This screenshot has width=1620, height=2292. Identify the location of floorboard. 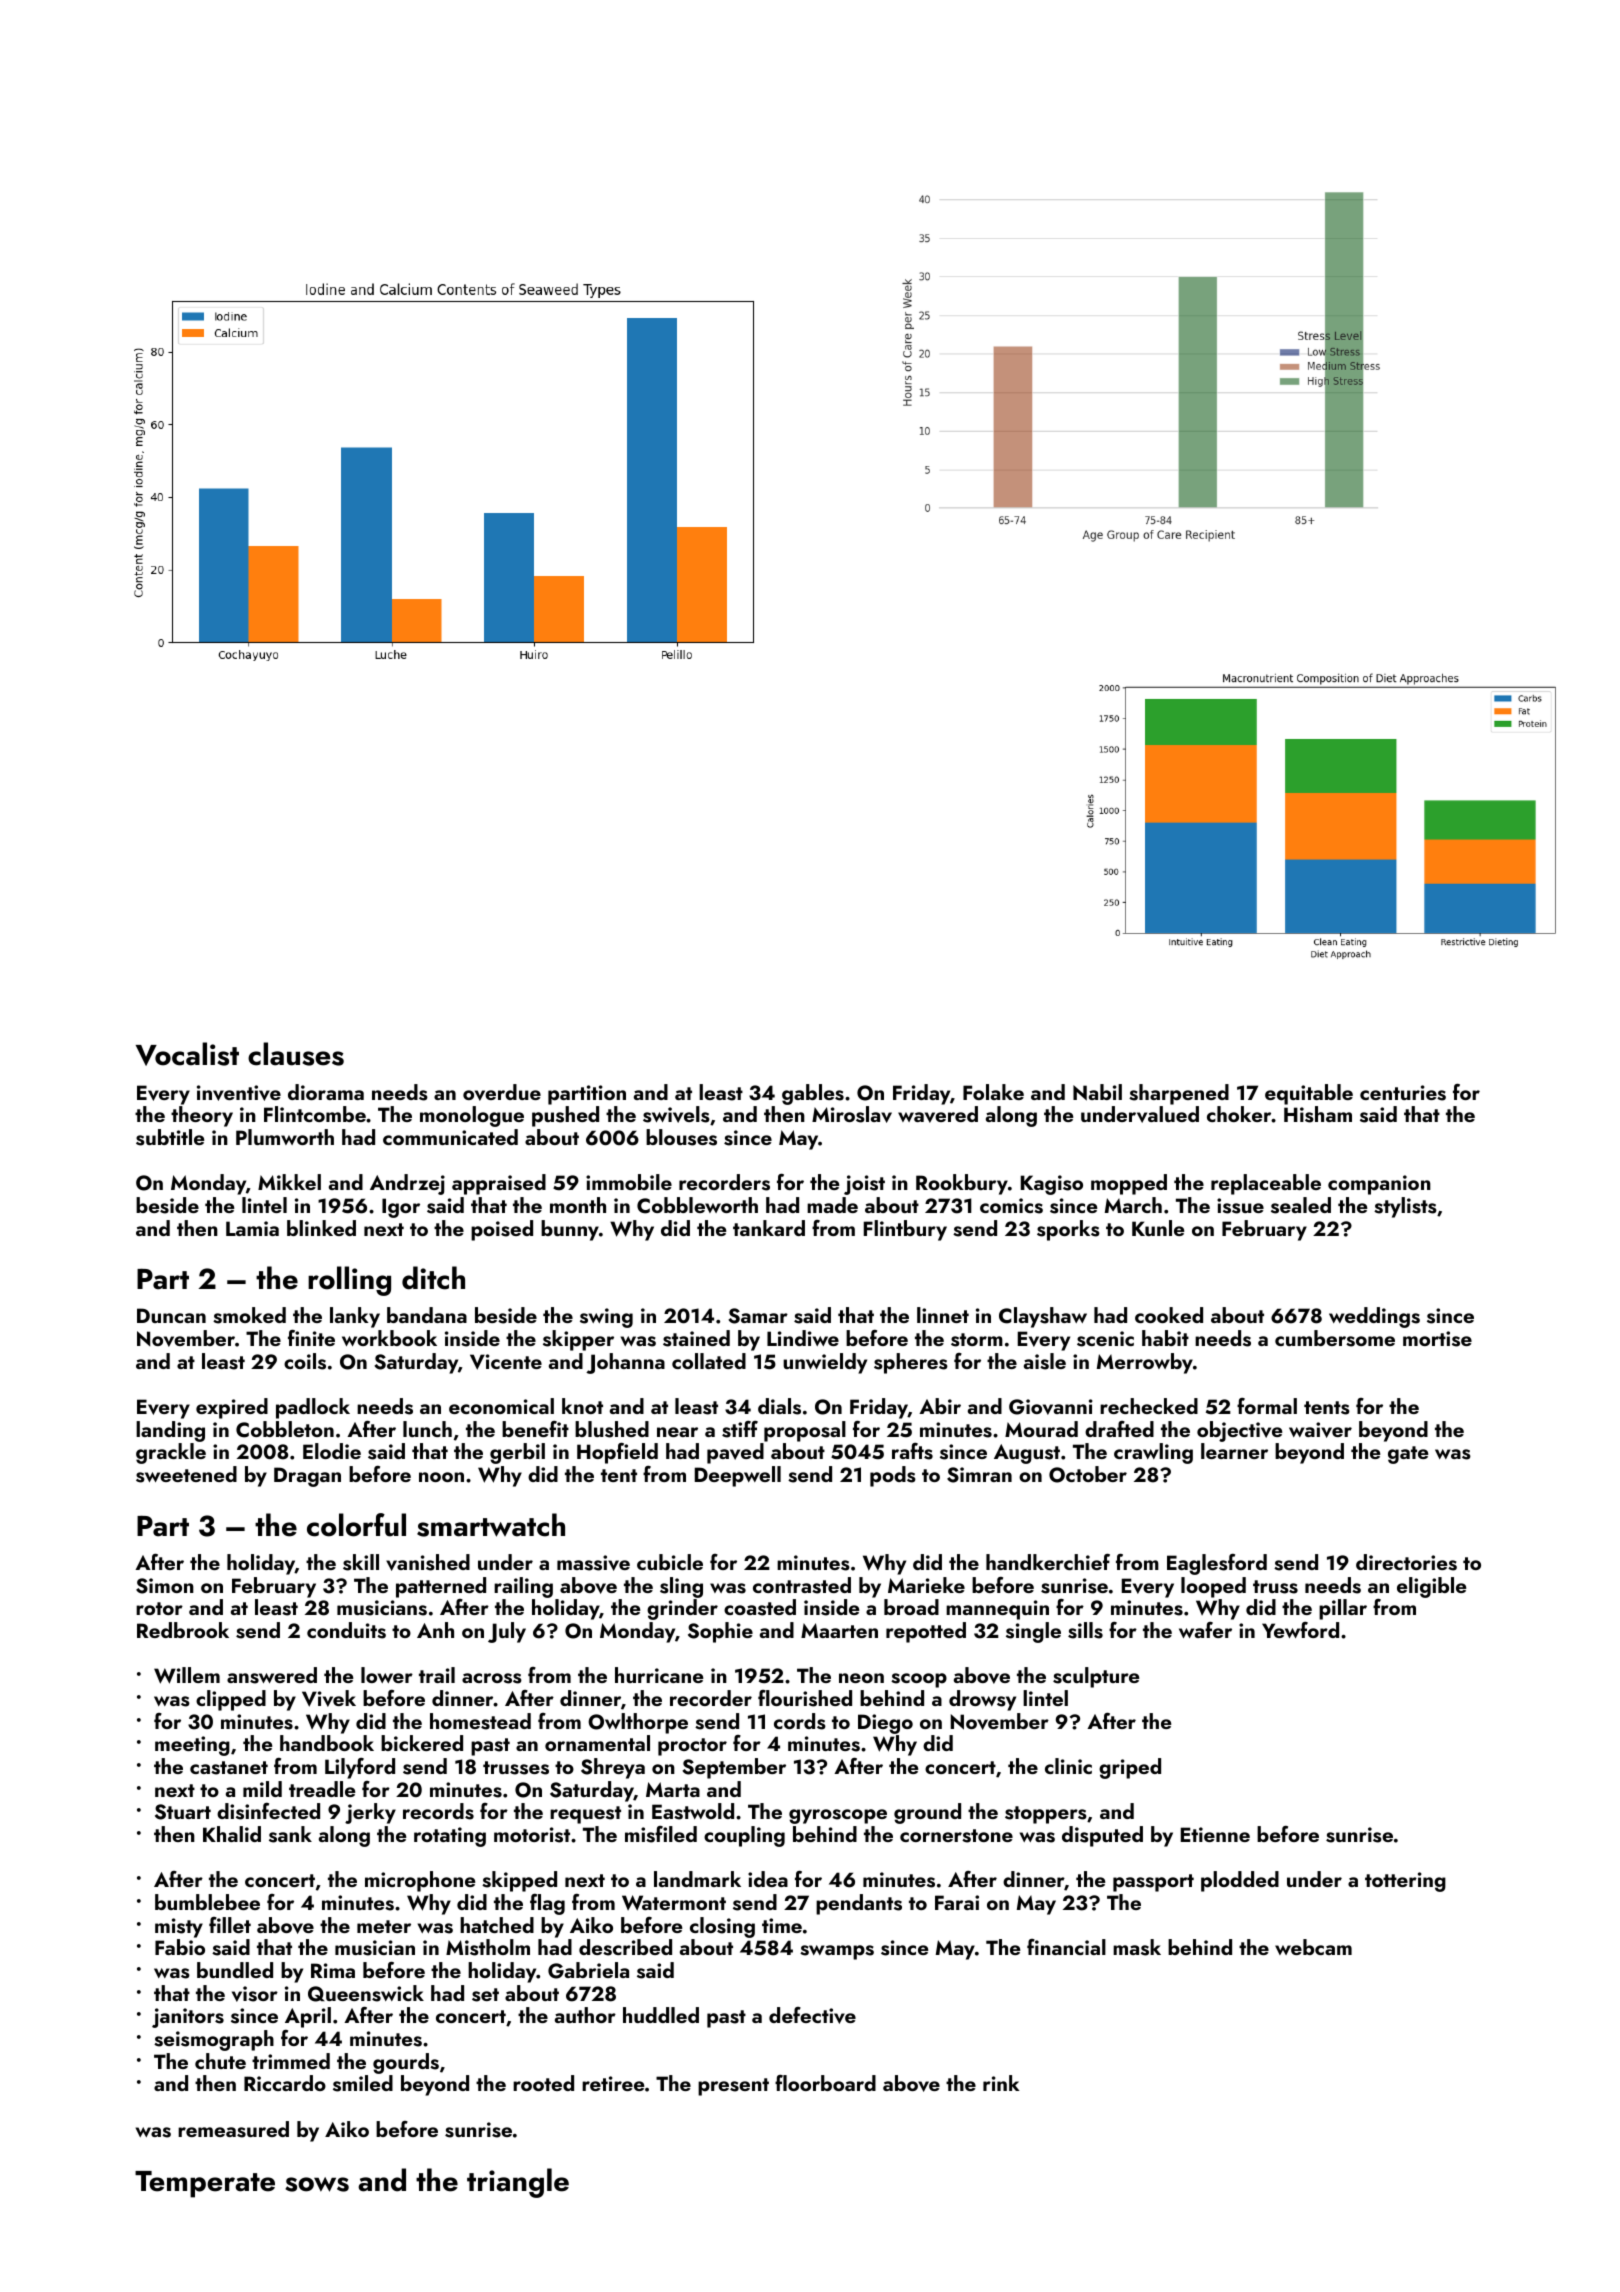
(825, 2083).
